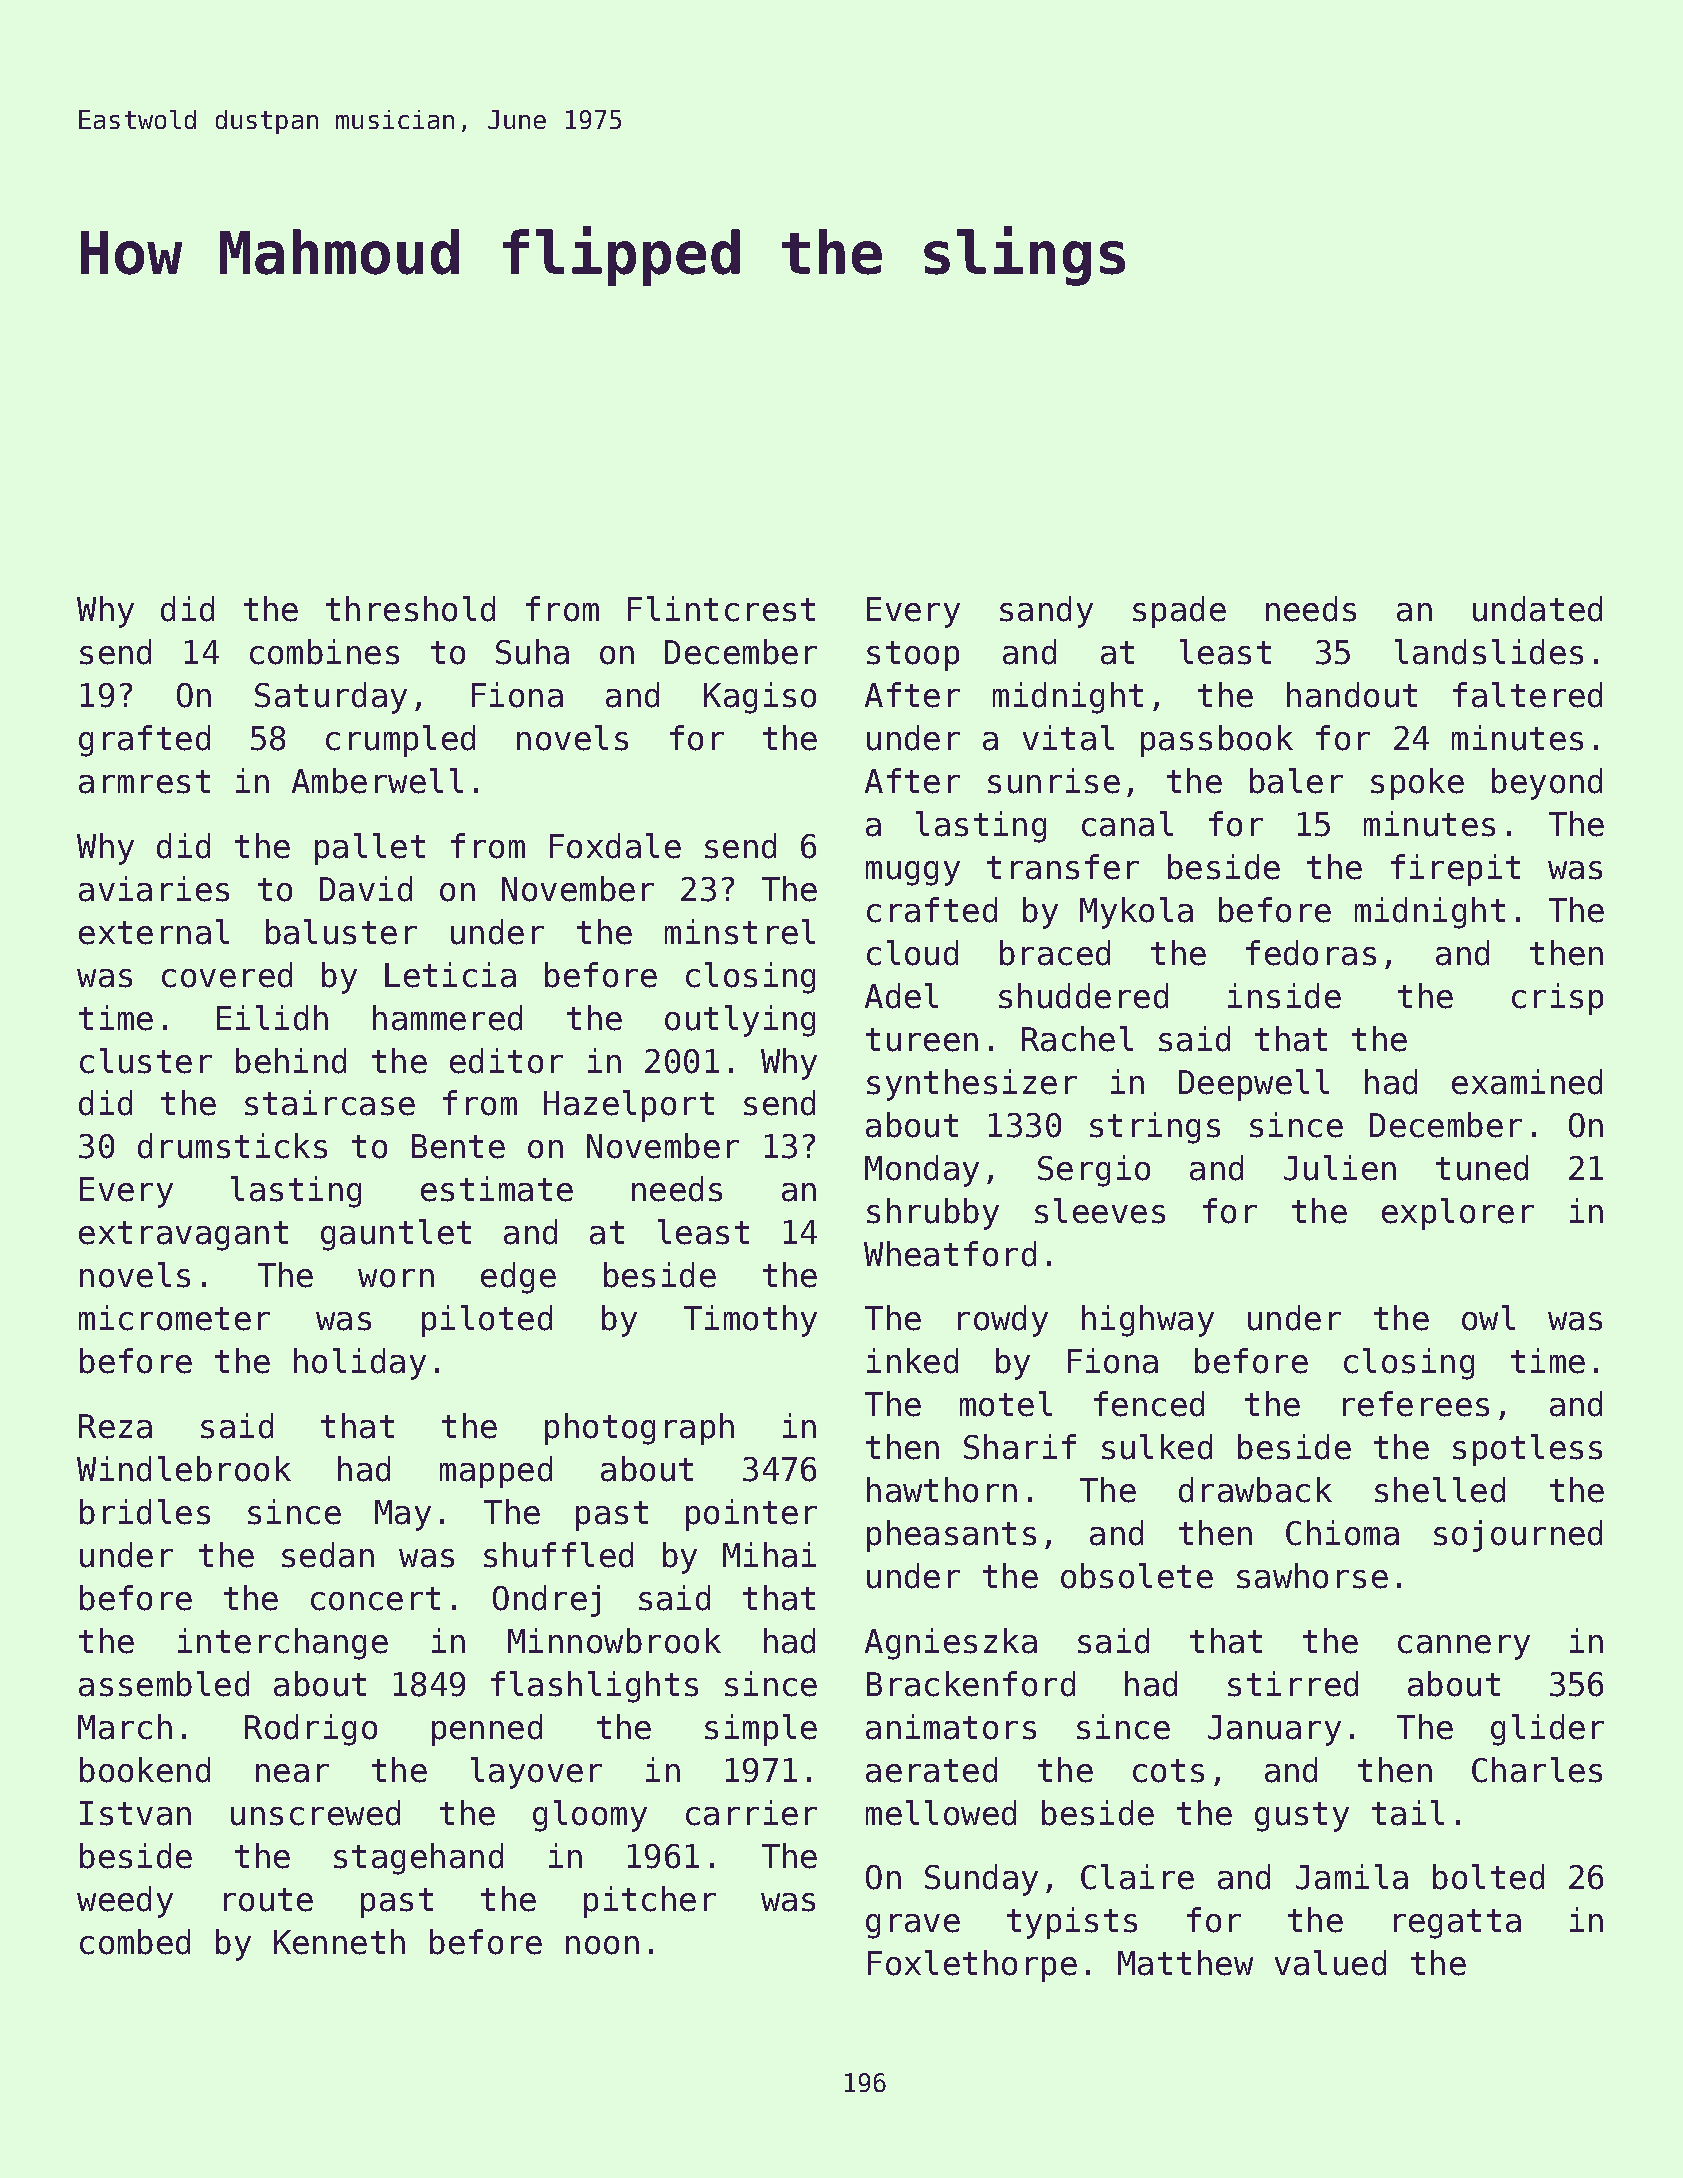 This screenshot has width=1683, height=2178. Describe the element at coordinates (135, 1942) in the screenshot. I see `combed` at that location.
